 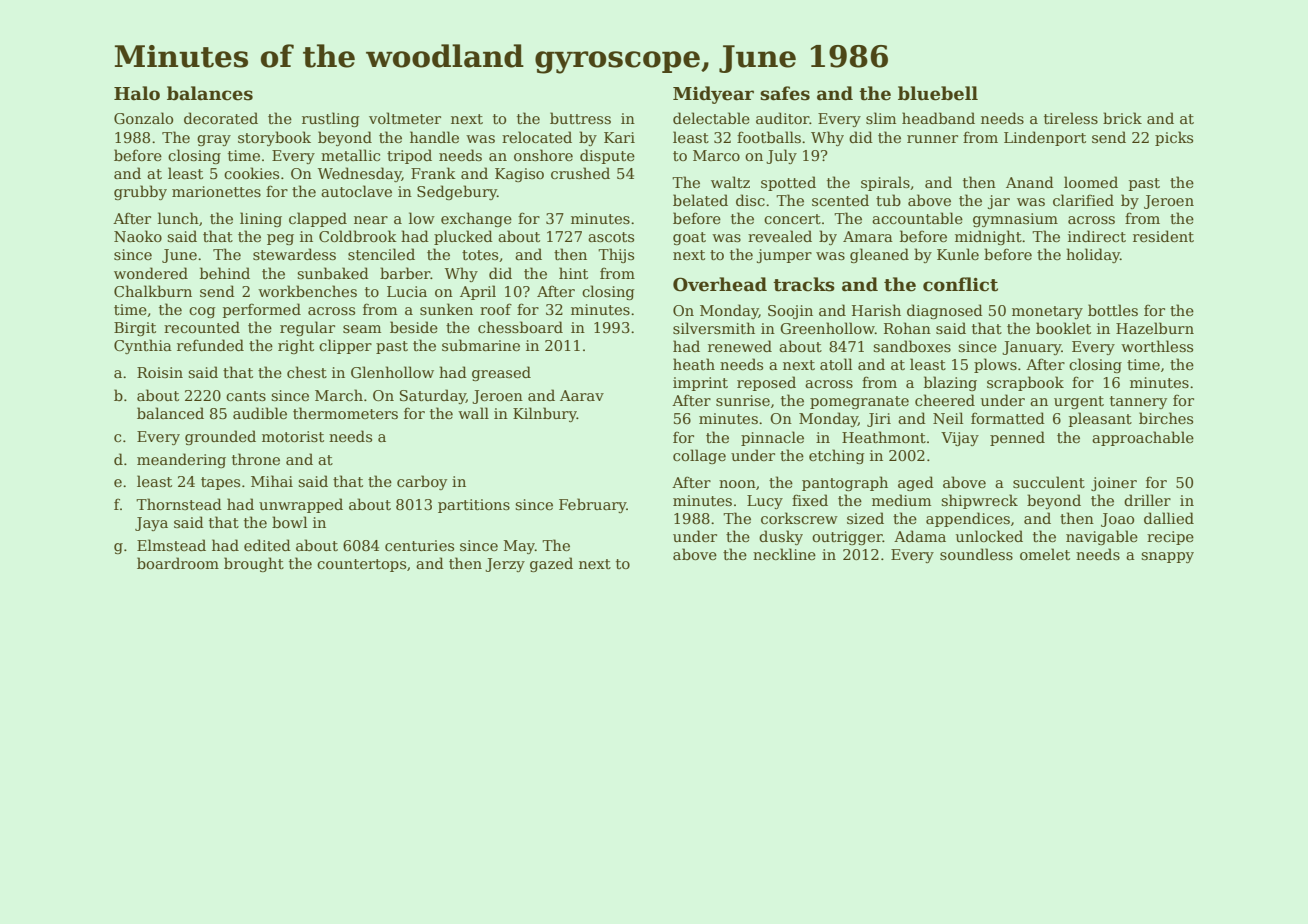 I want to click on brought, so click(x=254, y=564).
